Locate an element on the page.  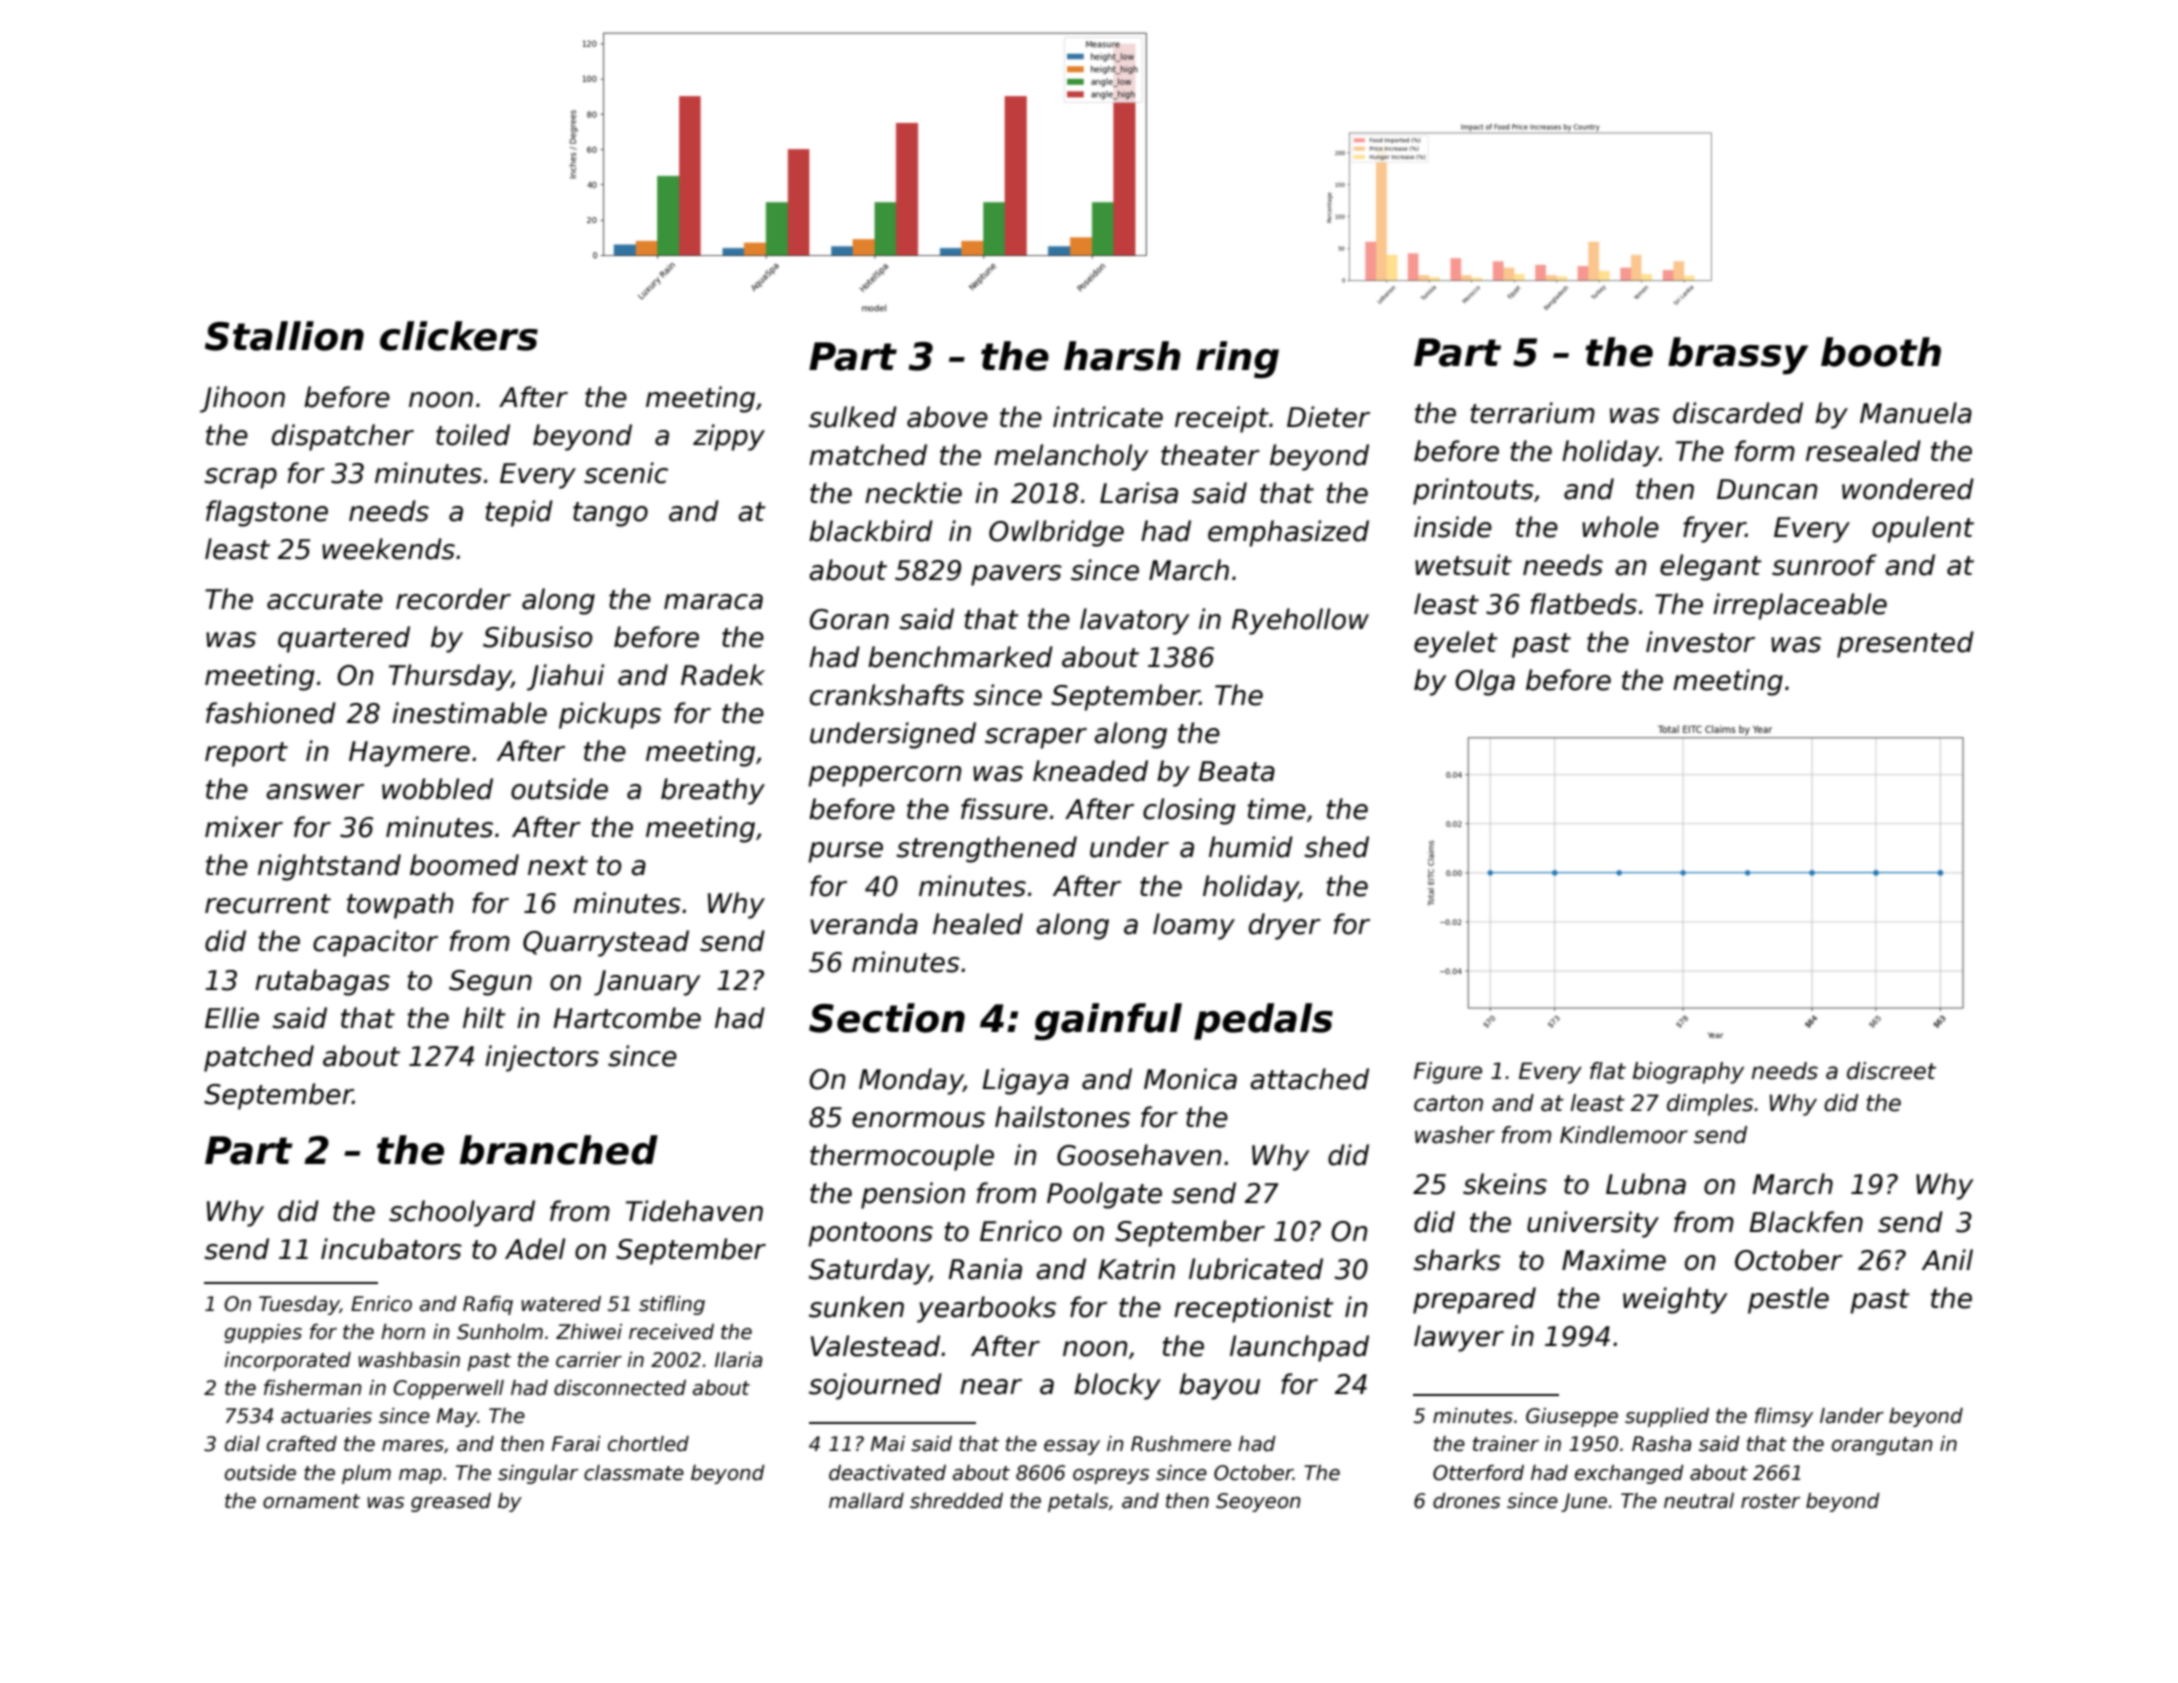
branched is located at coordinates (559, 1150).
